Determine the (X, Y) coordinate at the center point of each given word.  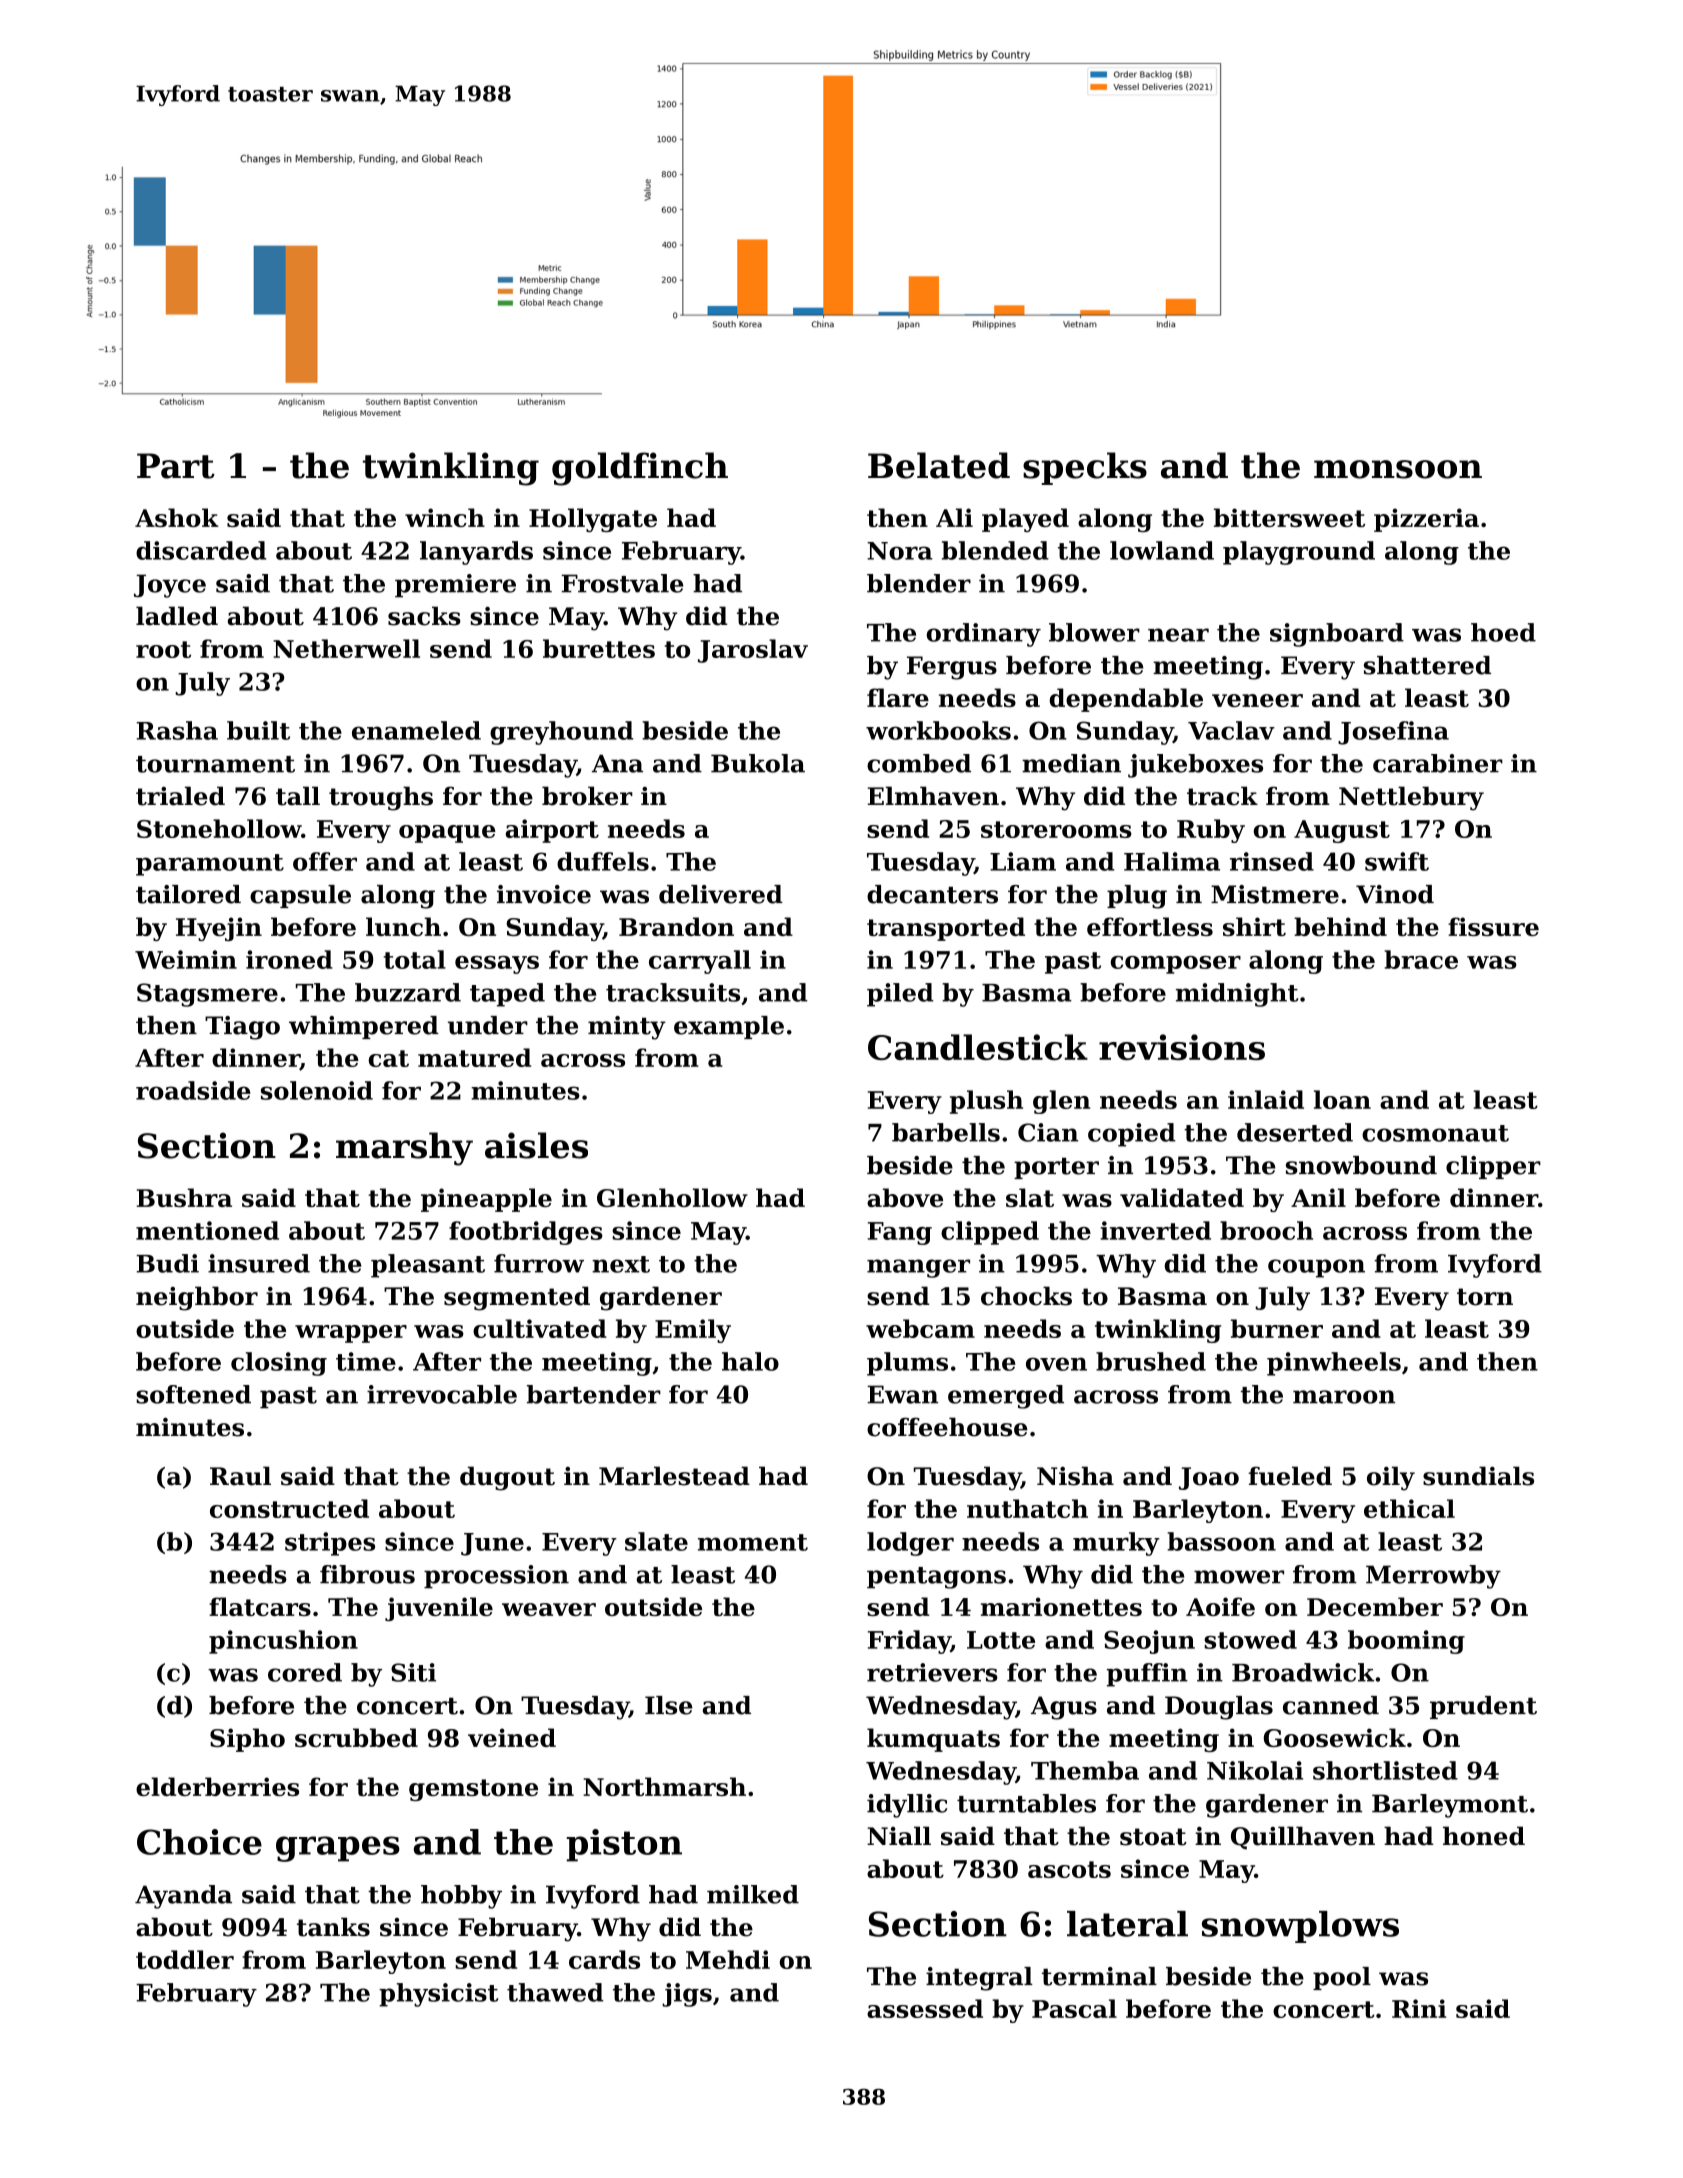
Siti (413, 1672)
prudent (1483, 1707)
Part (176, 466)
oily (1391, 1478)
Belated (939, 465)
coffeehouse (947, 1427)
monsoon (1398, 469)
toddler (185, 1959)
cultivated (540, 1328)
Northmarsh (664, 1786)
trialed (180, 796)
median (1071, 763)
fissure (1493, 926)
